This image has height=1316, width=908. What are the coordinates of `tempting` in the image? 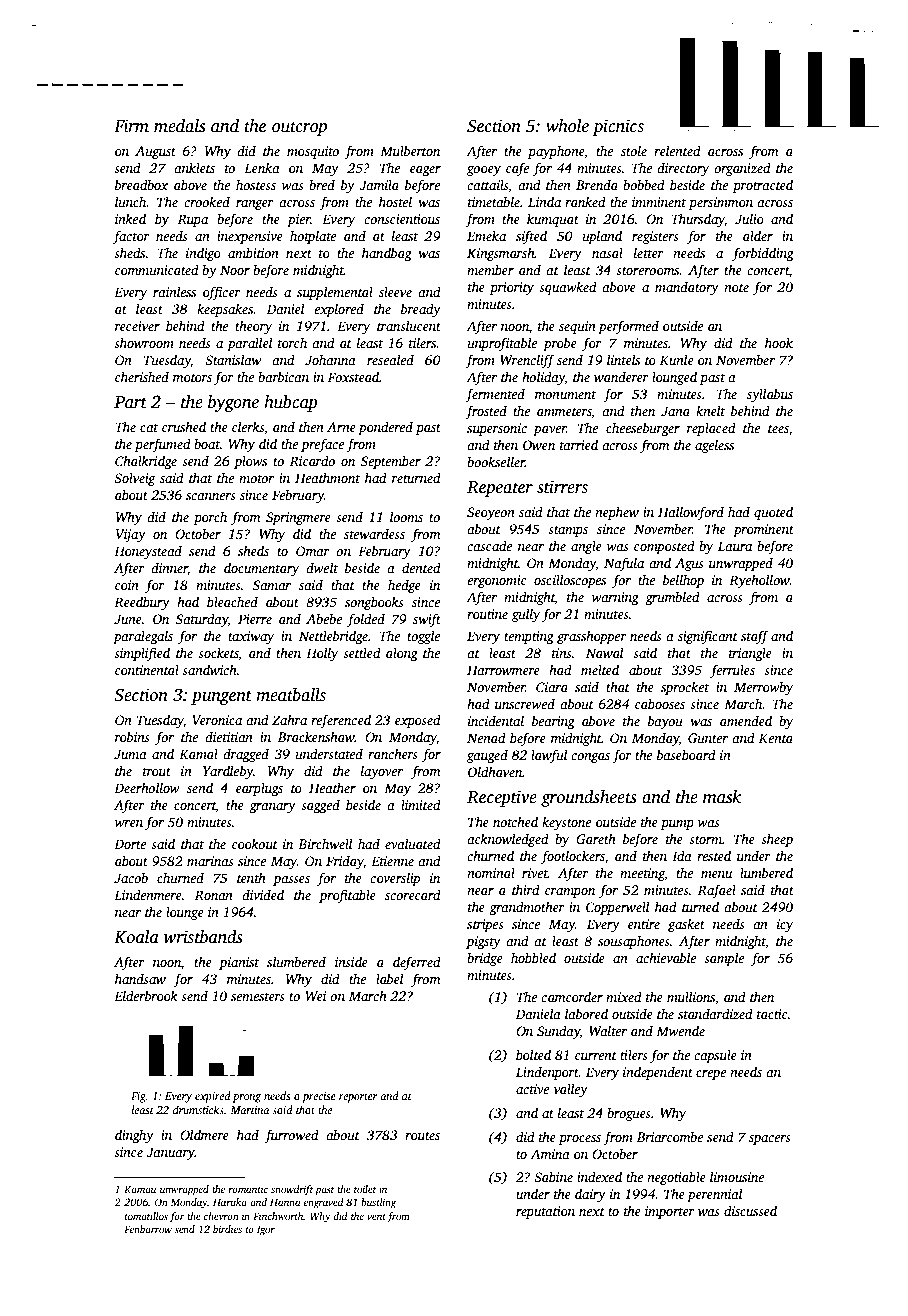 It's located at (529, 637).
